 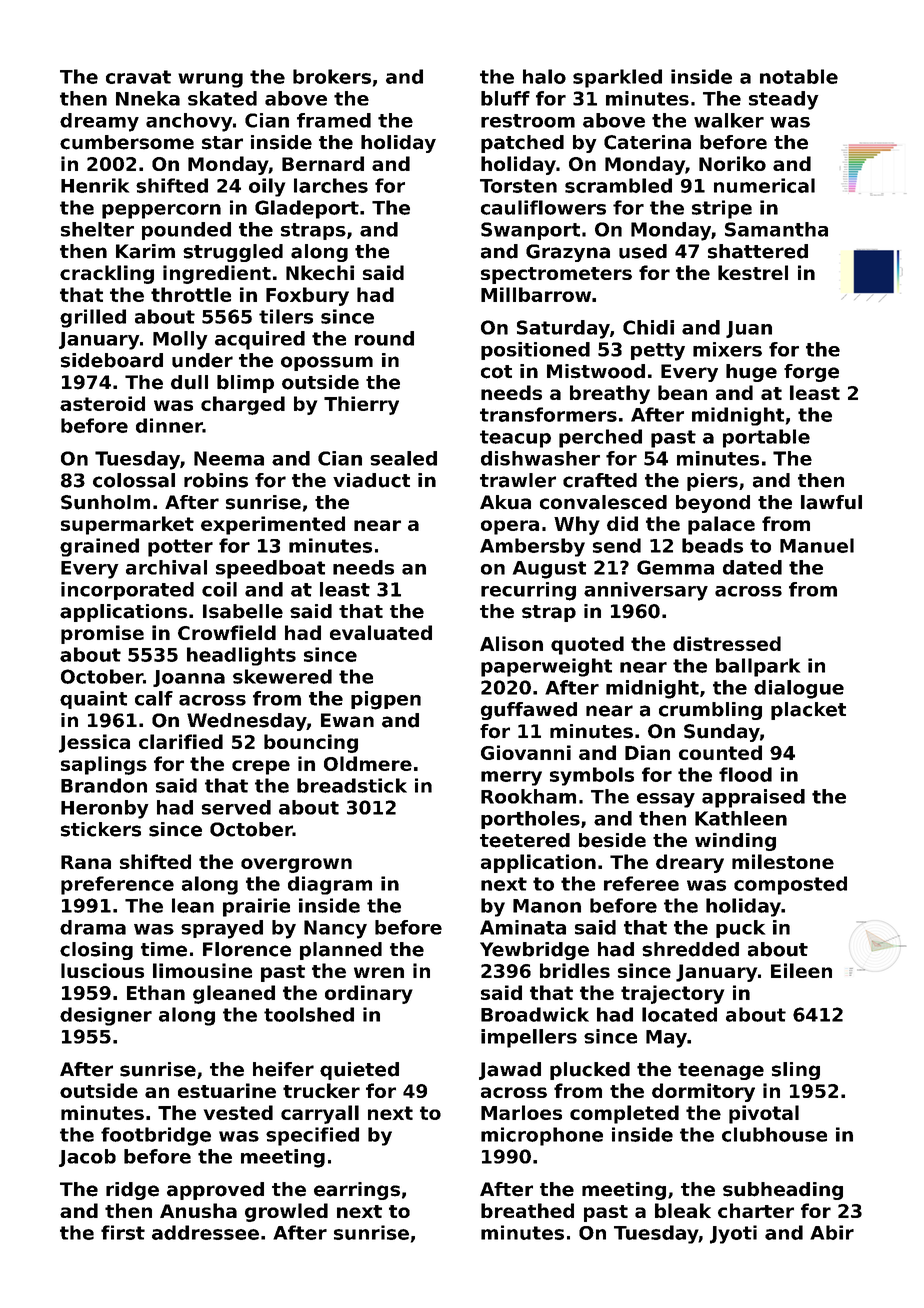 I want to click on headlights, so click(x=241, y=656).
